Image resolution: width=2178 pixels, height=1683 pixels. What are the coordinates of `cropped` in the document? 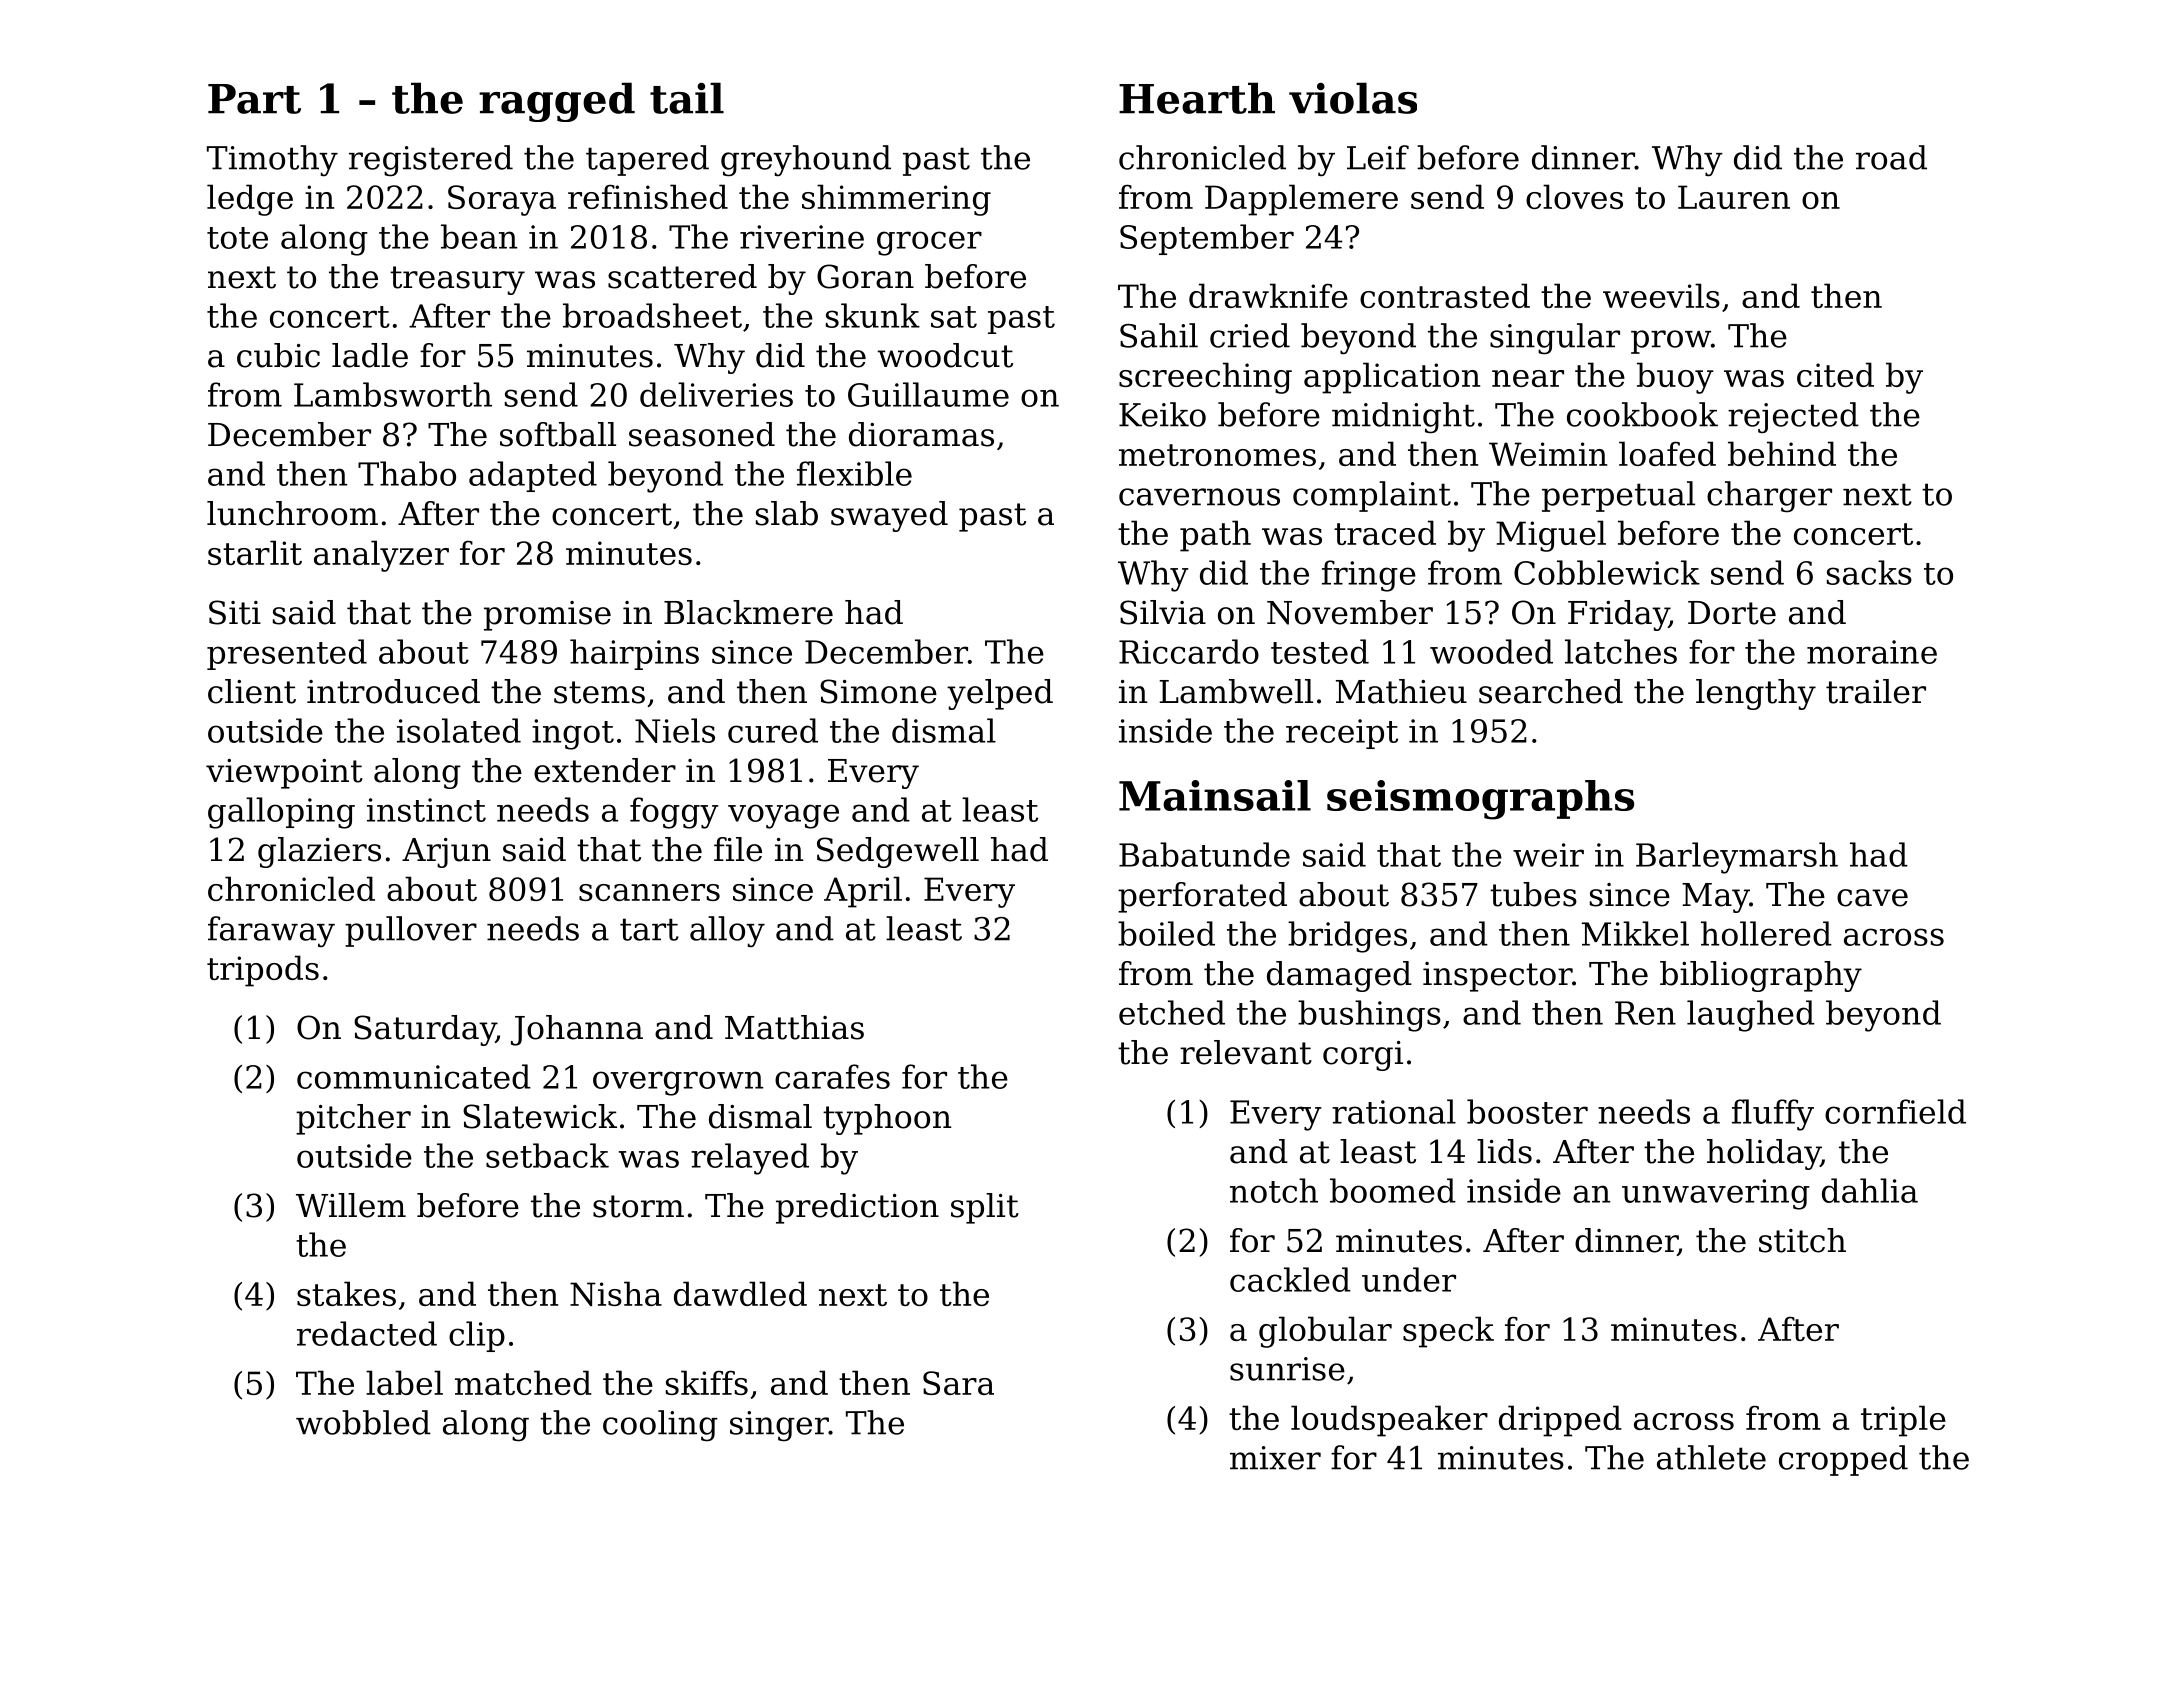 It's located at (1843, 1460).
